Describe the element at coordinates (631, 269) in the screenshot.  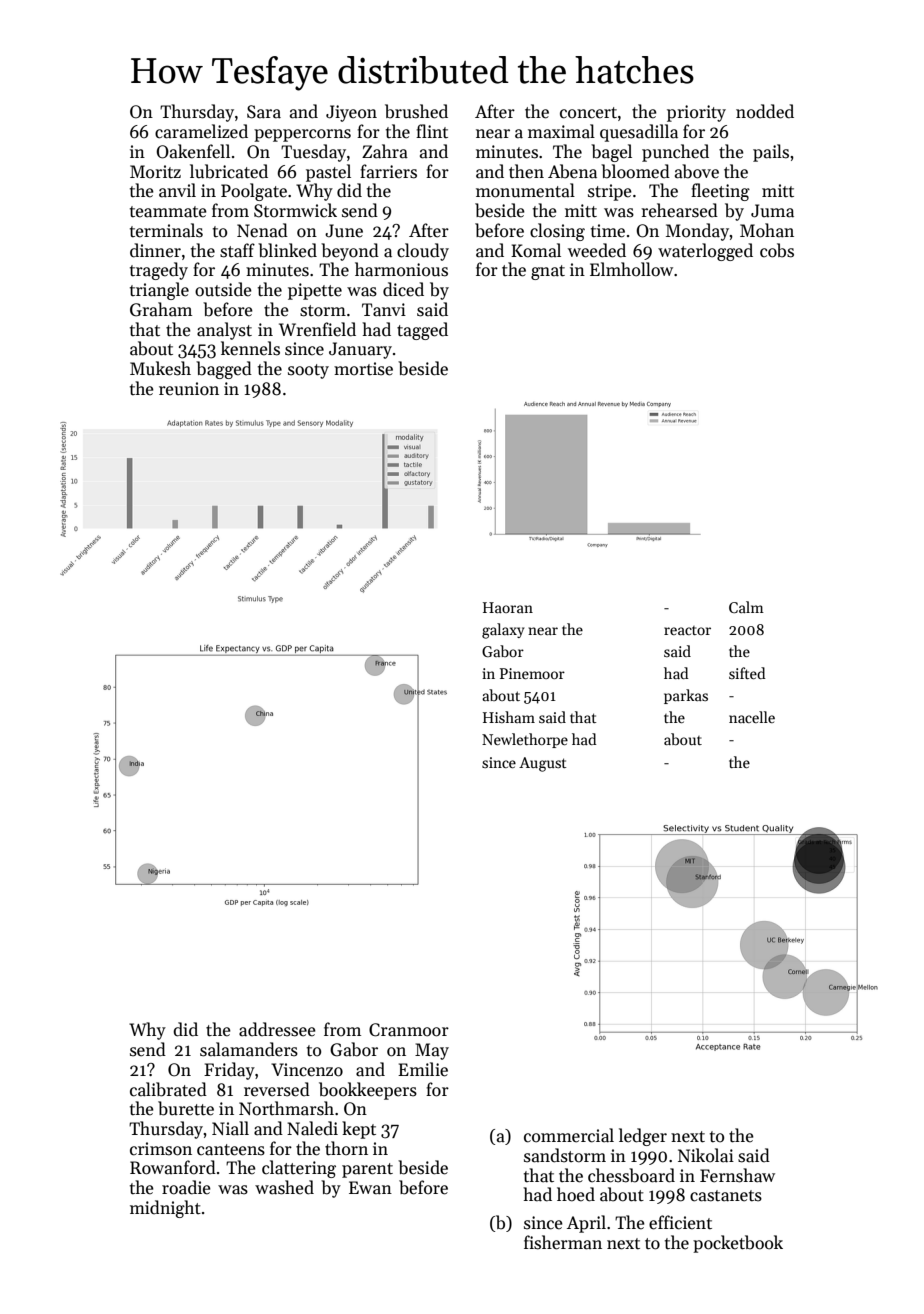
I see `Elmhollow` at that location.
